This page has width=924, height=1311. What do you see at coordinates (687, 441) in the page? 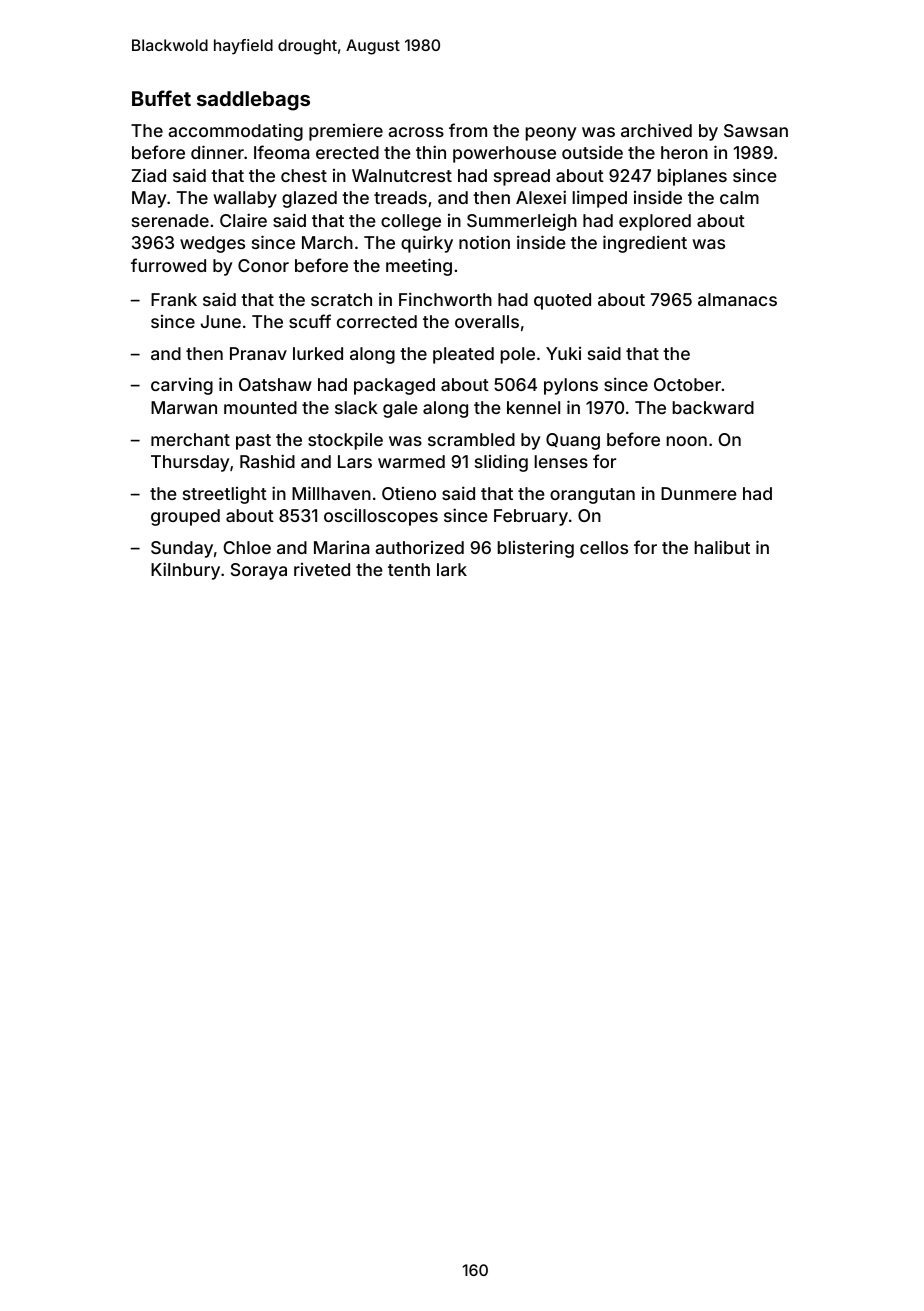
I see `noon` at bounding box center [687, 441].
